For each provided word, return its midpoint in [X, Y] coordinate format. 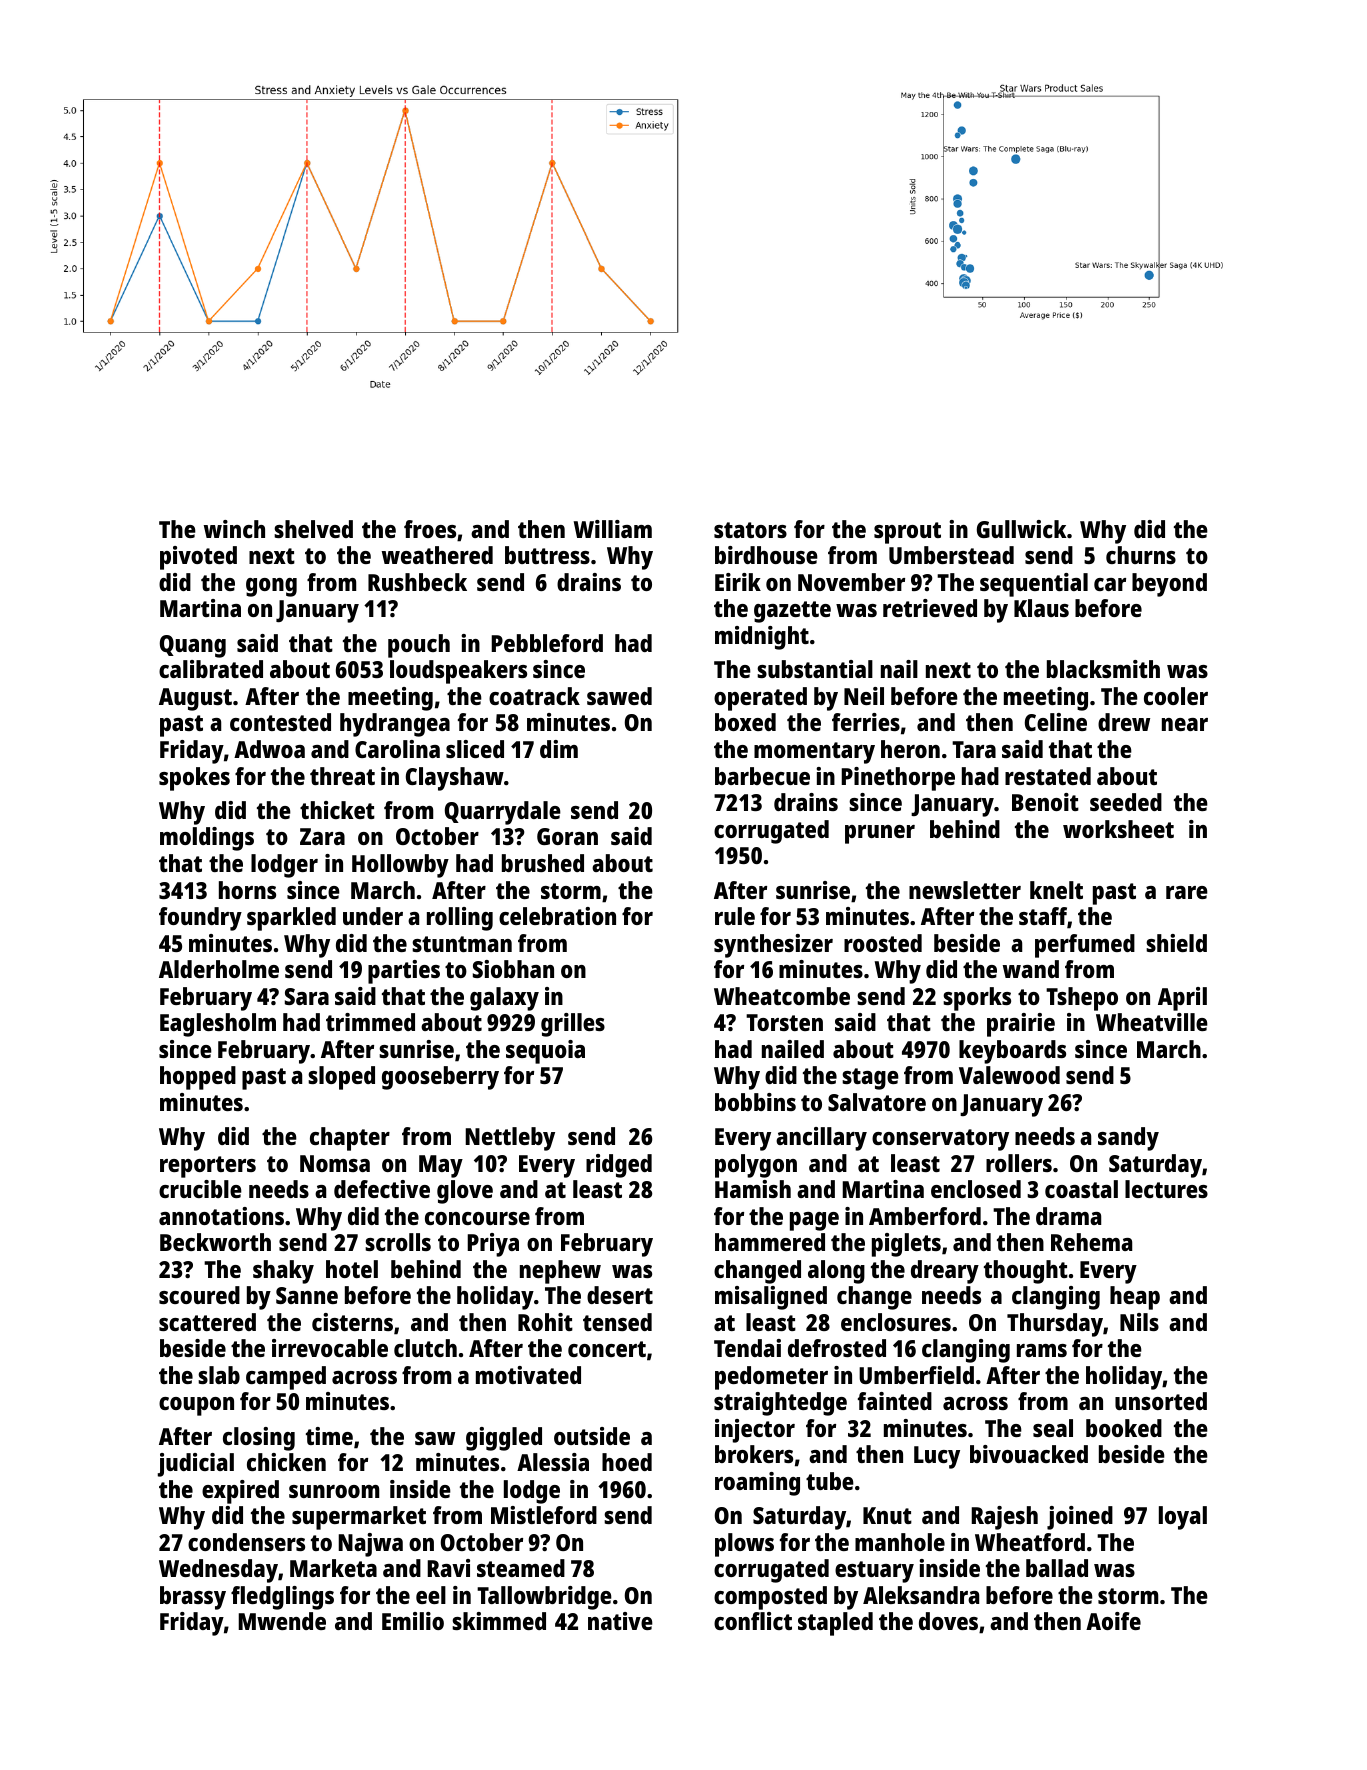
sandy [1128, 1139]
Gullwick [1021, 529]
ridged [619, 1166]
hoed [627, 1462]
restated [1048, 776]
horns [247, 890]
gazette [792, 612]
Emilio [413, 1621]
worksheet [1118, 829]
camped [286, 1378]
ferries [866, 722]
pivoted [198, 558]
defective [382, 1189]
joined [1080, 1518]
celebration [557, 916]
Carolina [397, 749]
